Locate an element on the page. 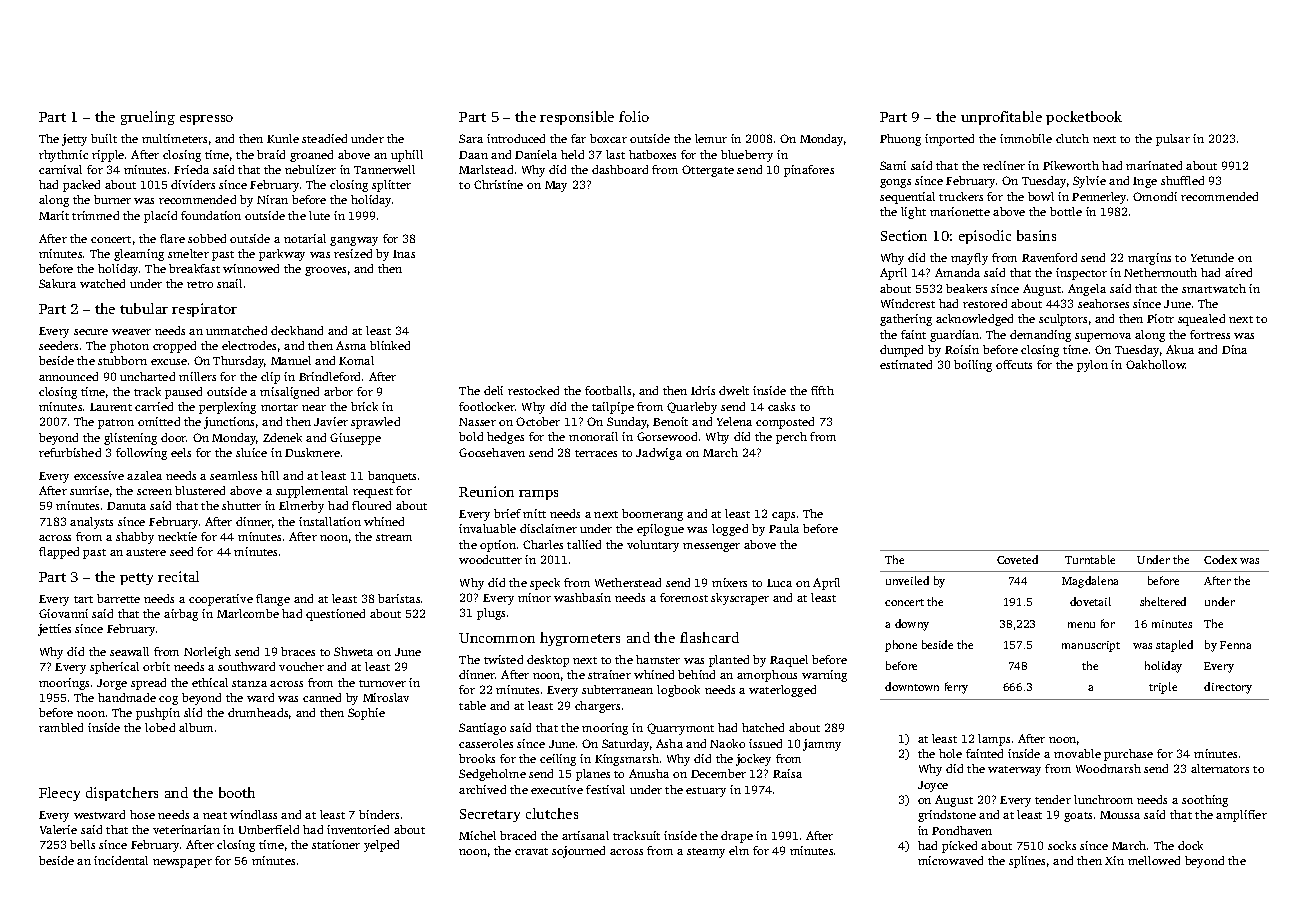 This page has width=1308, height=924. pocketbook is located at coordinates (1084, 118).
